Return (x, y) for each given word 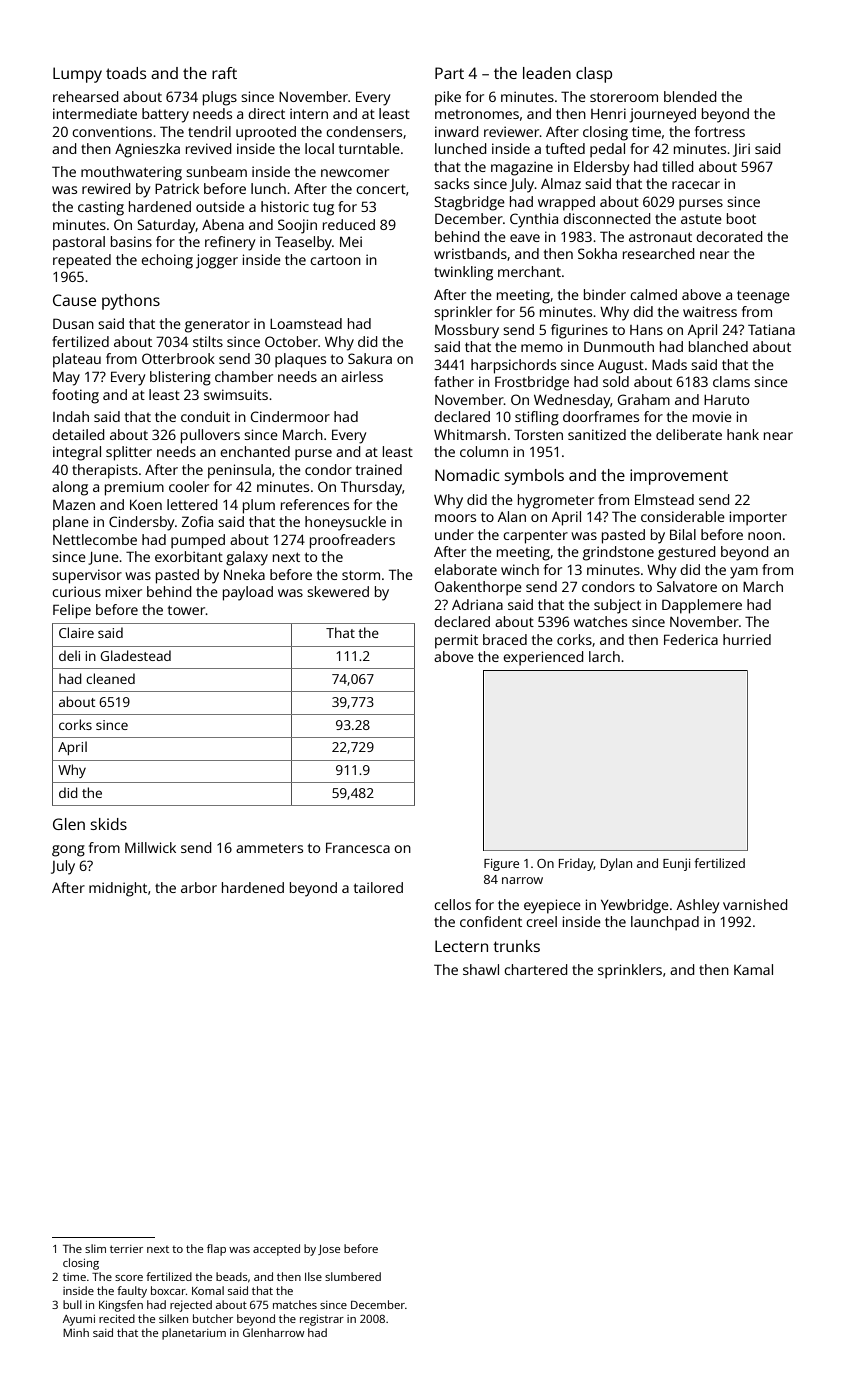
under (454, 534)
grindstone (618, 553)
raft (224, 73)
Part (449, 73)
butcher (213, 1318)
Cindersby (141, 523)
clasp (594, 75)
